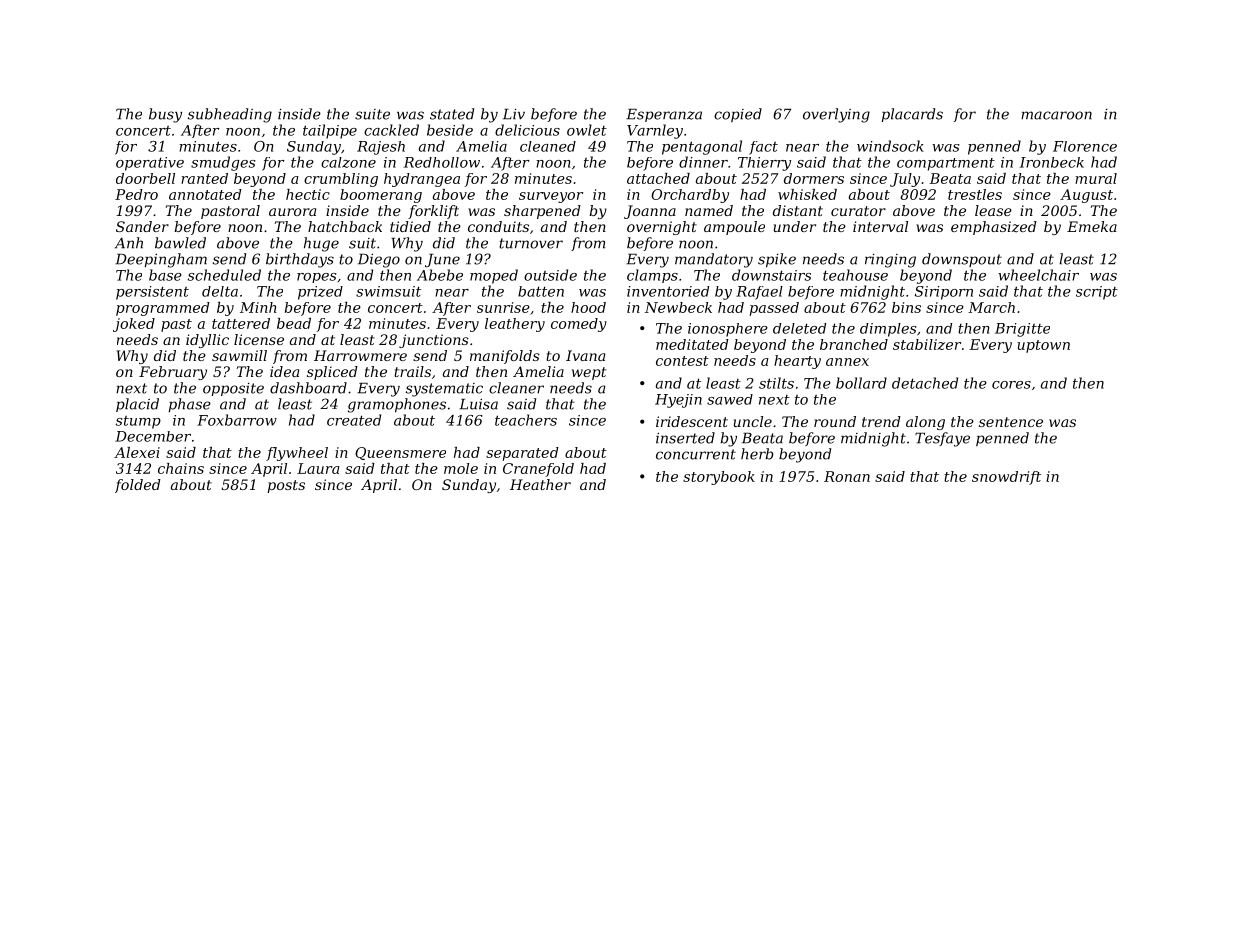  Describe the element at coordinates (1038, 275) in the screenshot. I see `wheelchair` at that location.
